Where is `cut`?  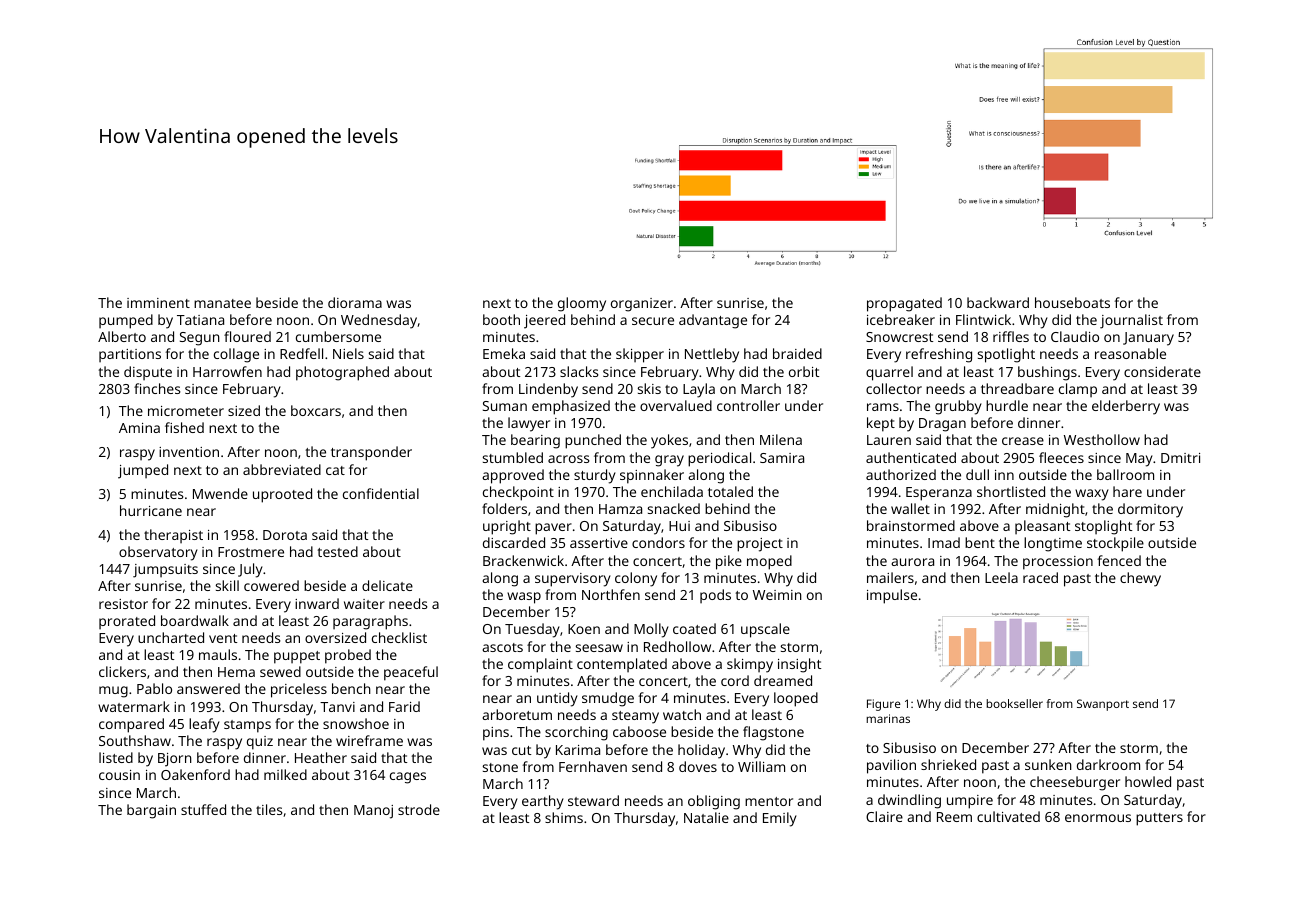 cut is located at coordinates (521, 750).
